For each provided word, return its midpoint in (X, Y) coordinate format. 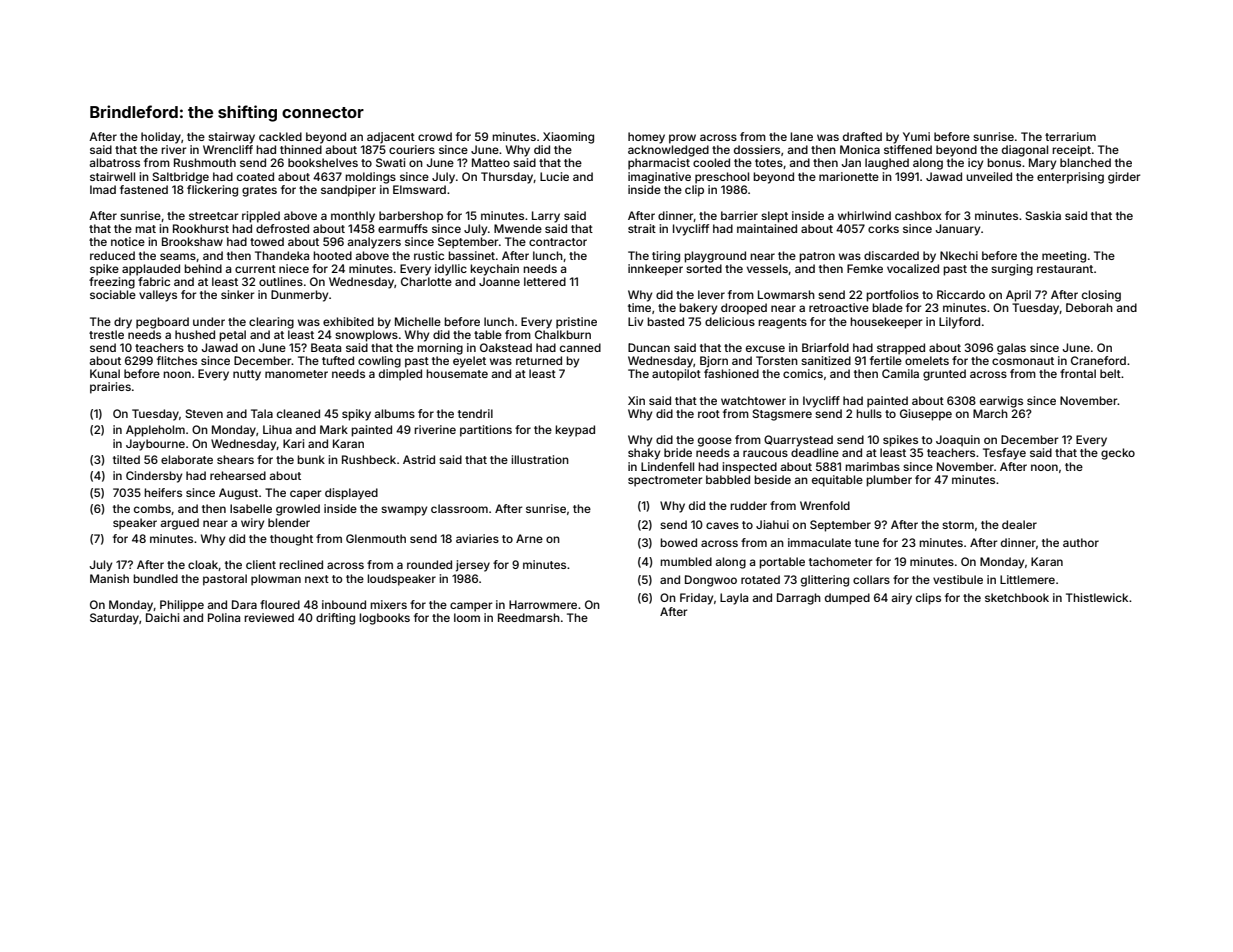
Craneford (1098, 360)
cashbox (918, 215)
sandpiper (348, 191)
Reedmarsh (529, 617)
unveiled (989, 176)
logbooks (384, 619)
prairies (110, 388)
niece (294, 268)
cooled (711, 162)
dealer (1019, 524)
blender (289, 522)
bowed (678, 542)
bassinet (471, 255)
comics (803, 373)
